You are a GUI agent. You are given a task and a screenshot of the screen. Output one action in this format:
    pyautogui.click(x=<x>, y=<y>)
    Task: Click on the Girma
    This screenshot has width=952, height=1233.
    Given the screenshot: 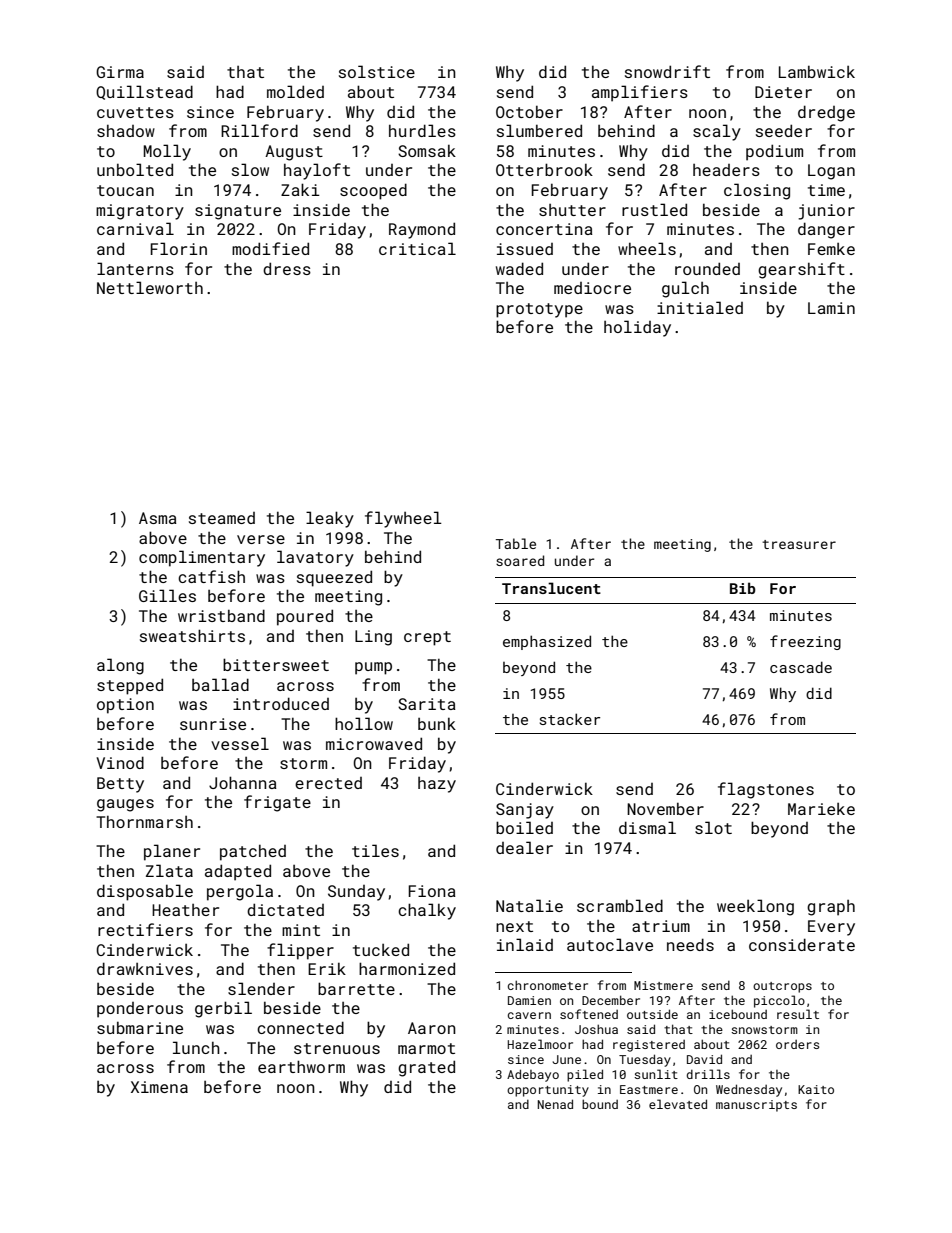 What is the action you would take?
    pyautogui.click(x=120, y=72)
